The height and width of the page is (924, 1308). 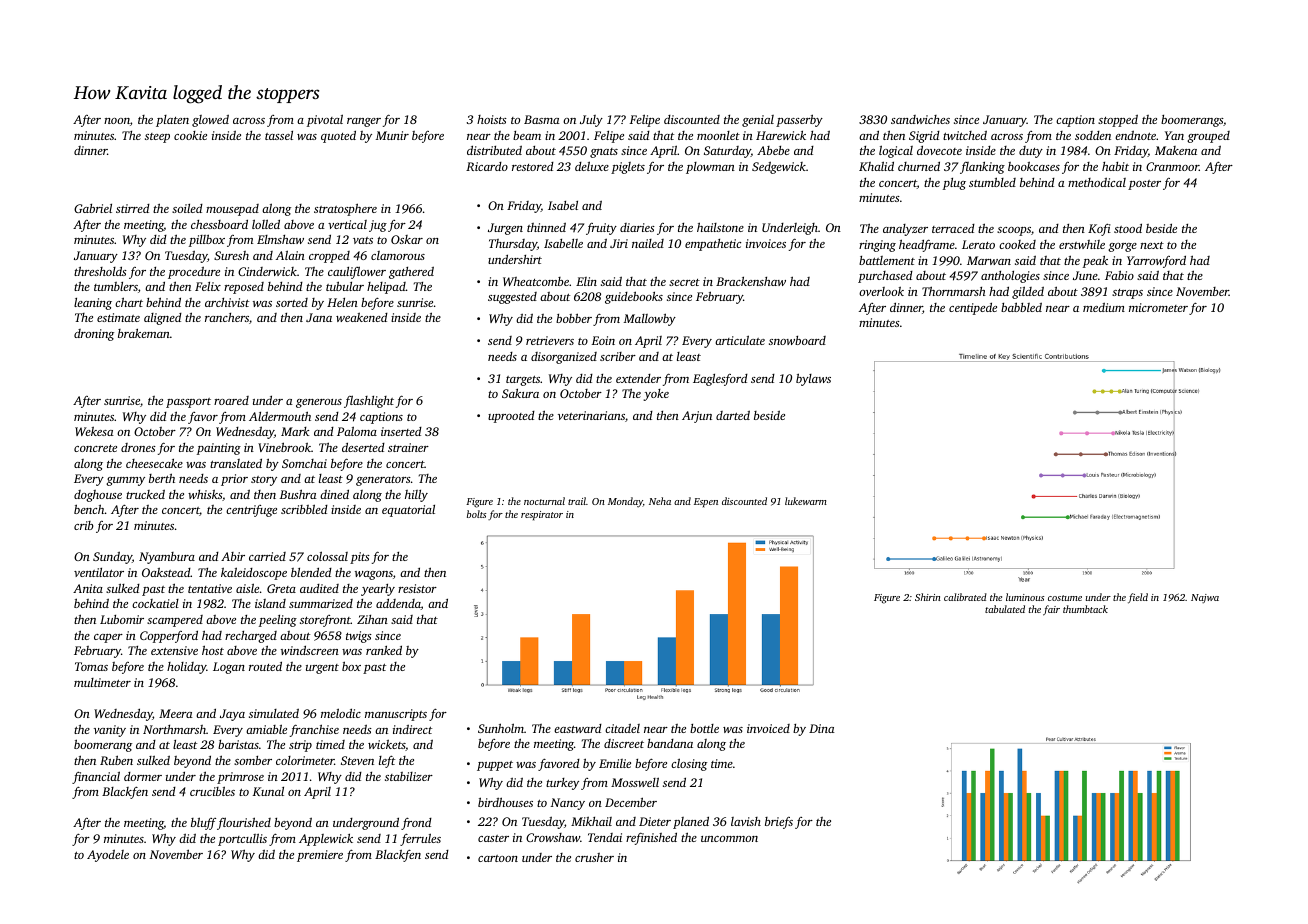 What do you see at coordinates (992, 182) in the page?
I see `stumbled` at bounding box center [992, 182].
